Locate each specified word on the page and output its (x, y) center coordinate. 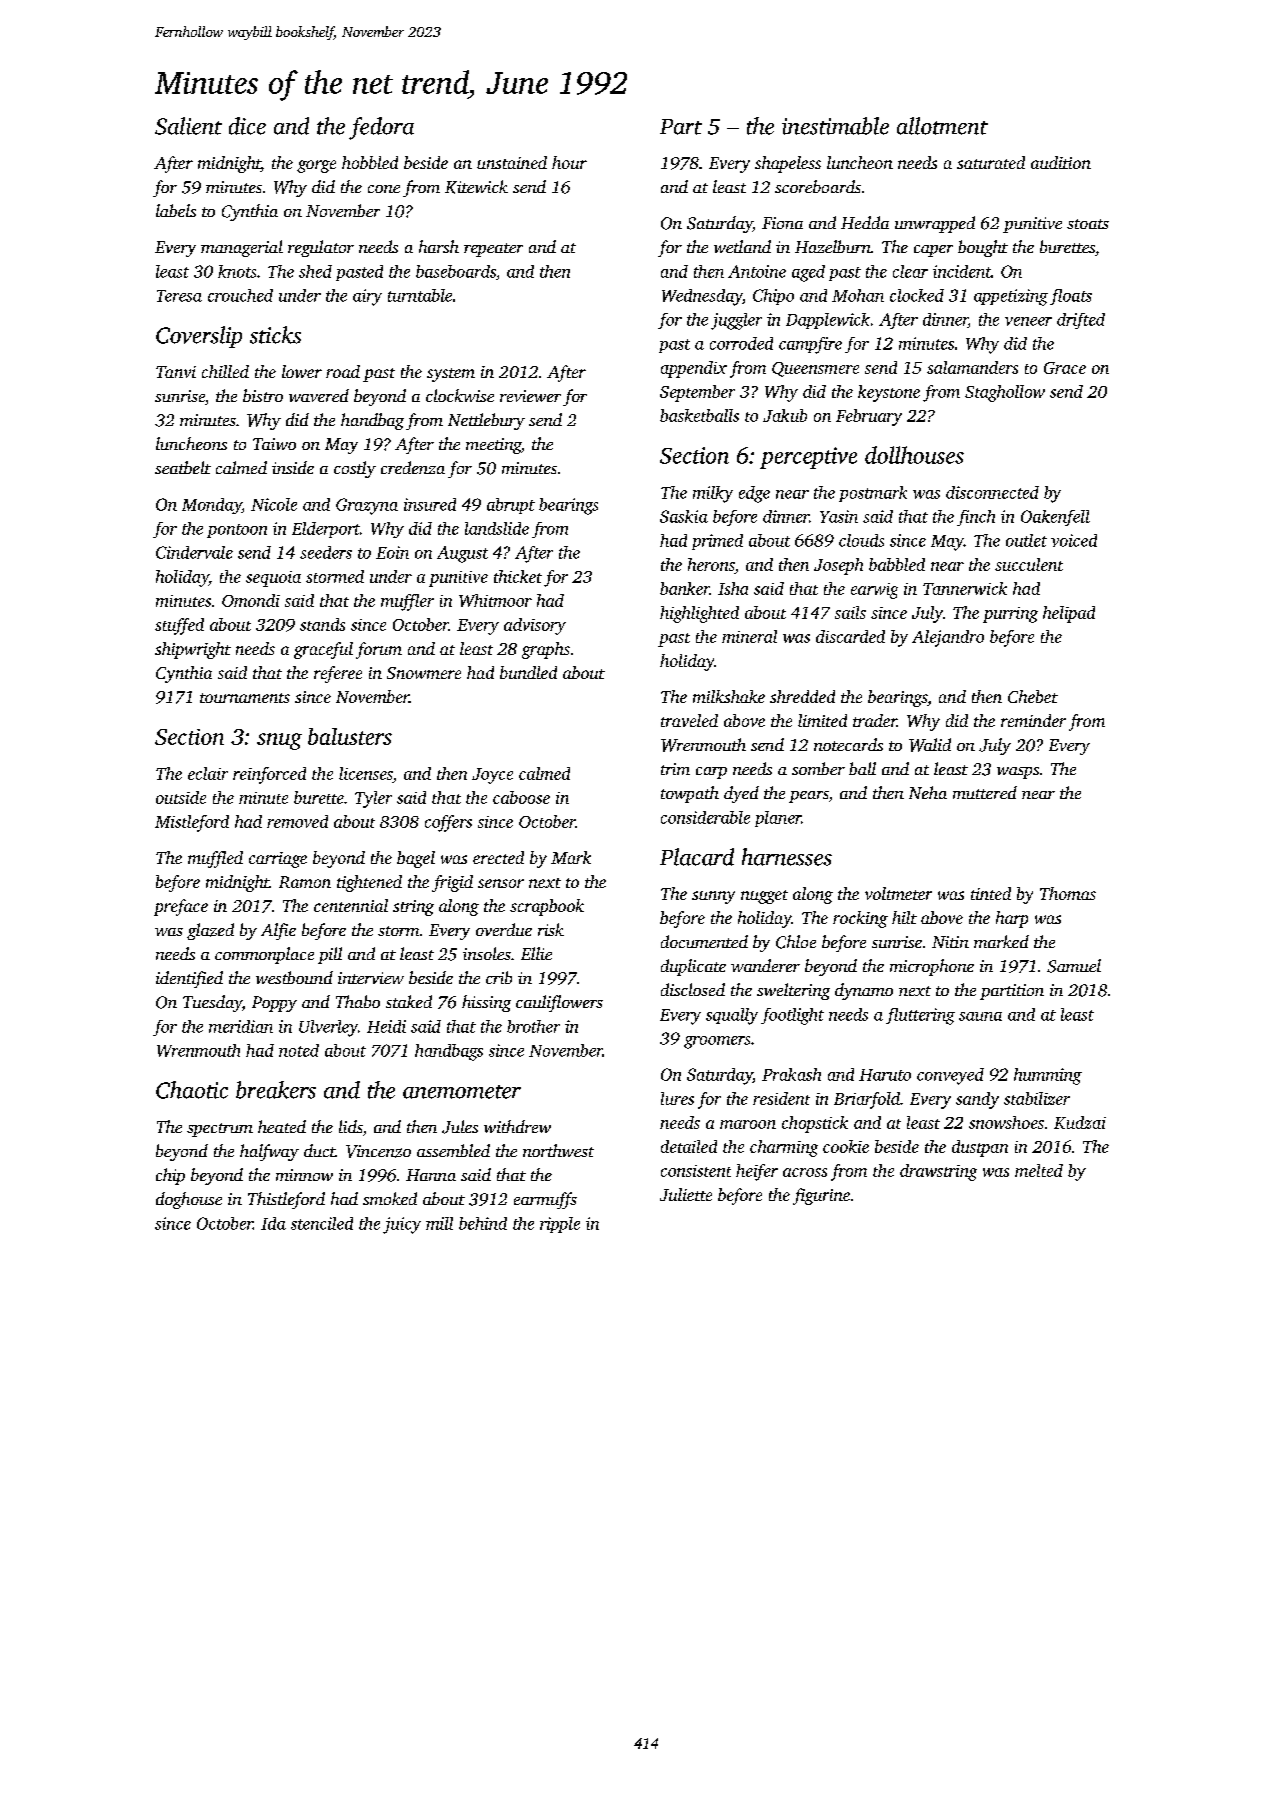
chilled (225, 371)
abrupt (511, 506)
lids (350, 1126)
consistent (696, 1171)
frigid (452, 883)
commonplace (264, 955)
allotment (942, 126)
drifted (1081, 321)
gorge (316, 166)
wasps (1018, 773)
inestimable (835, 126)
